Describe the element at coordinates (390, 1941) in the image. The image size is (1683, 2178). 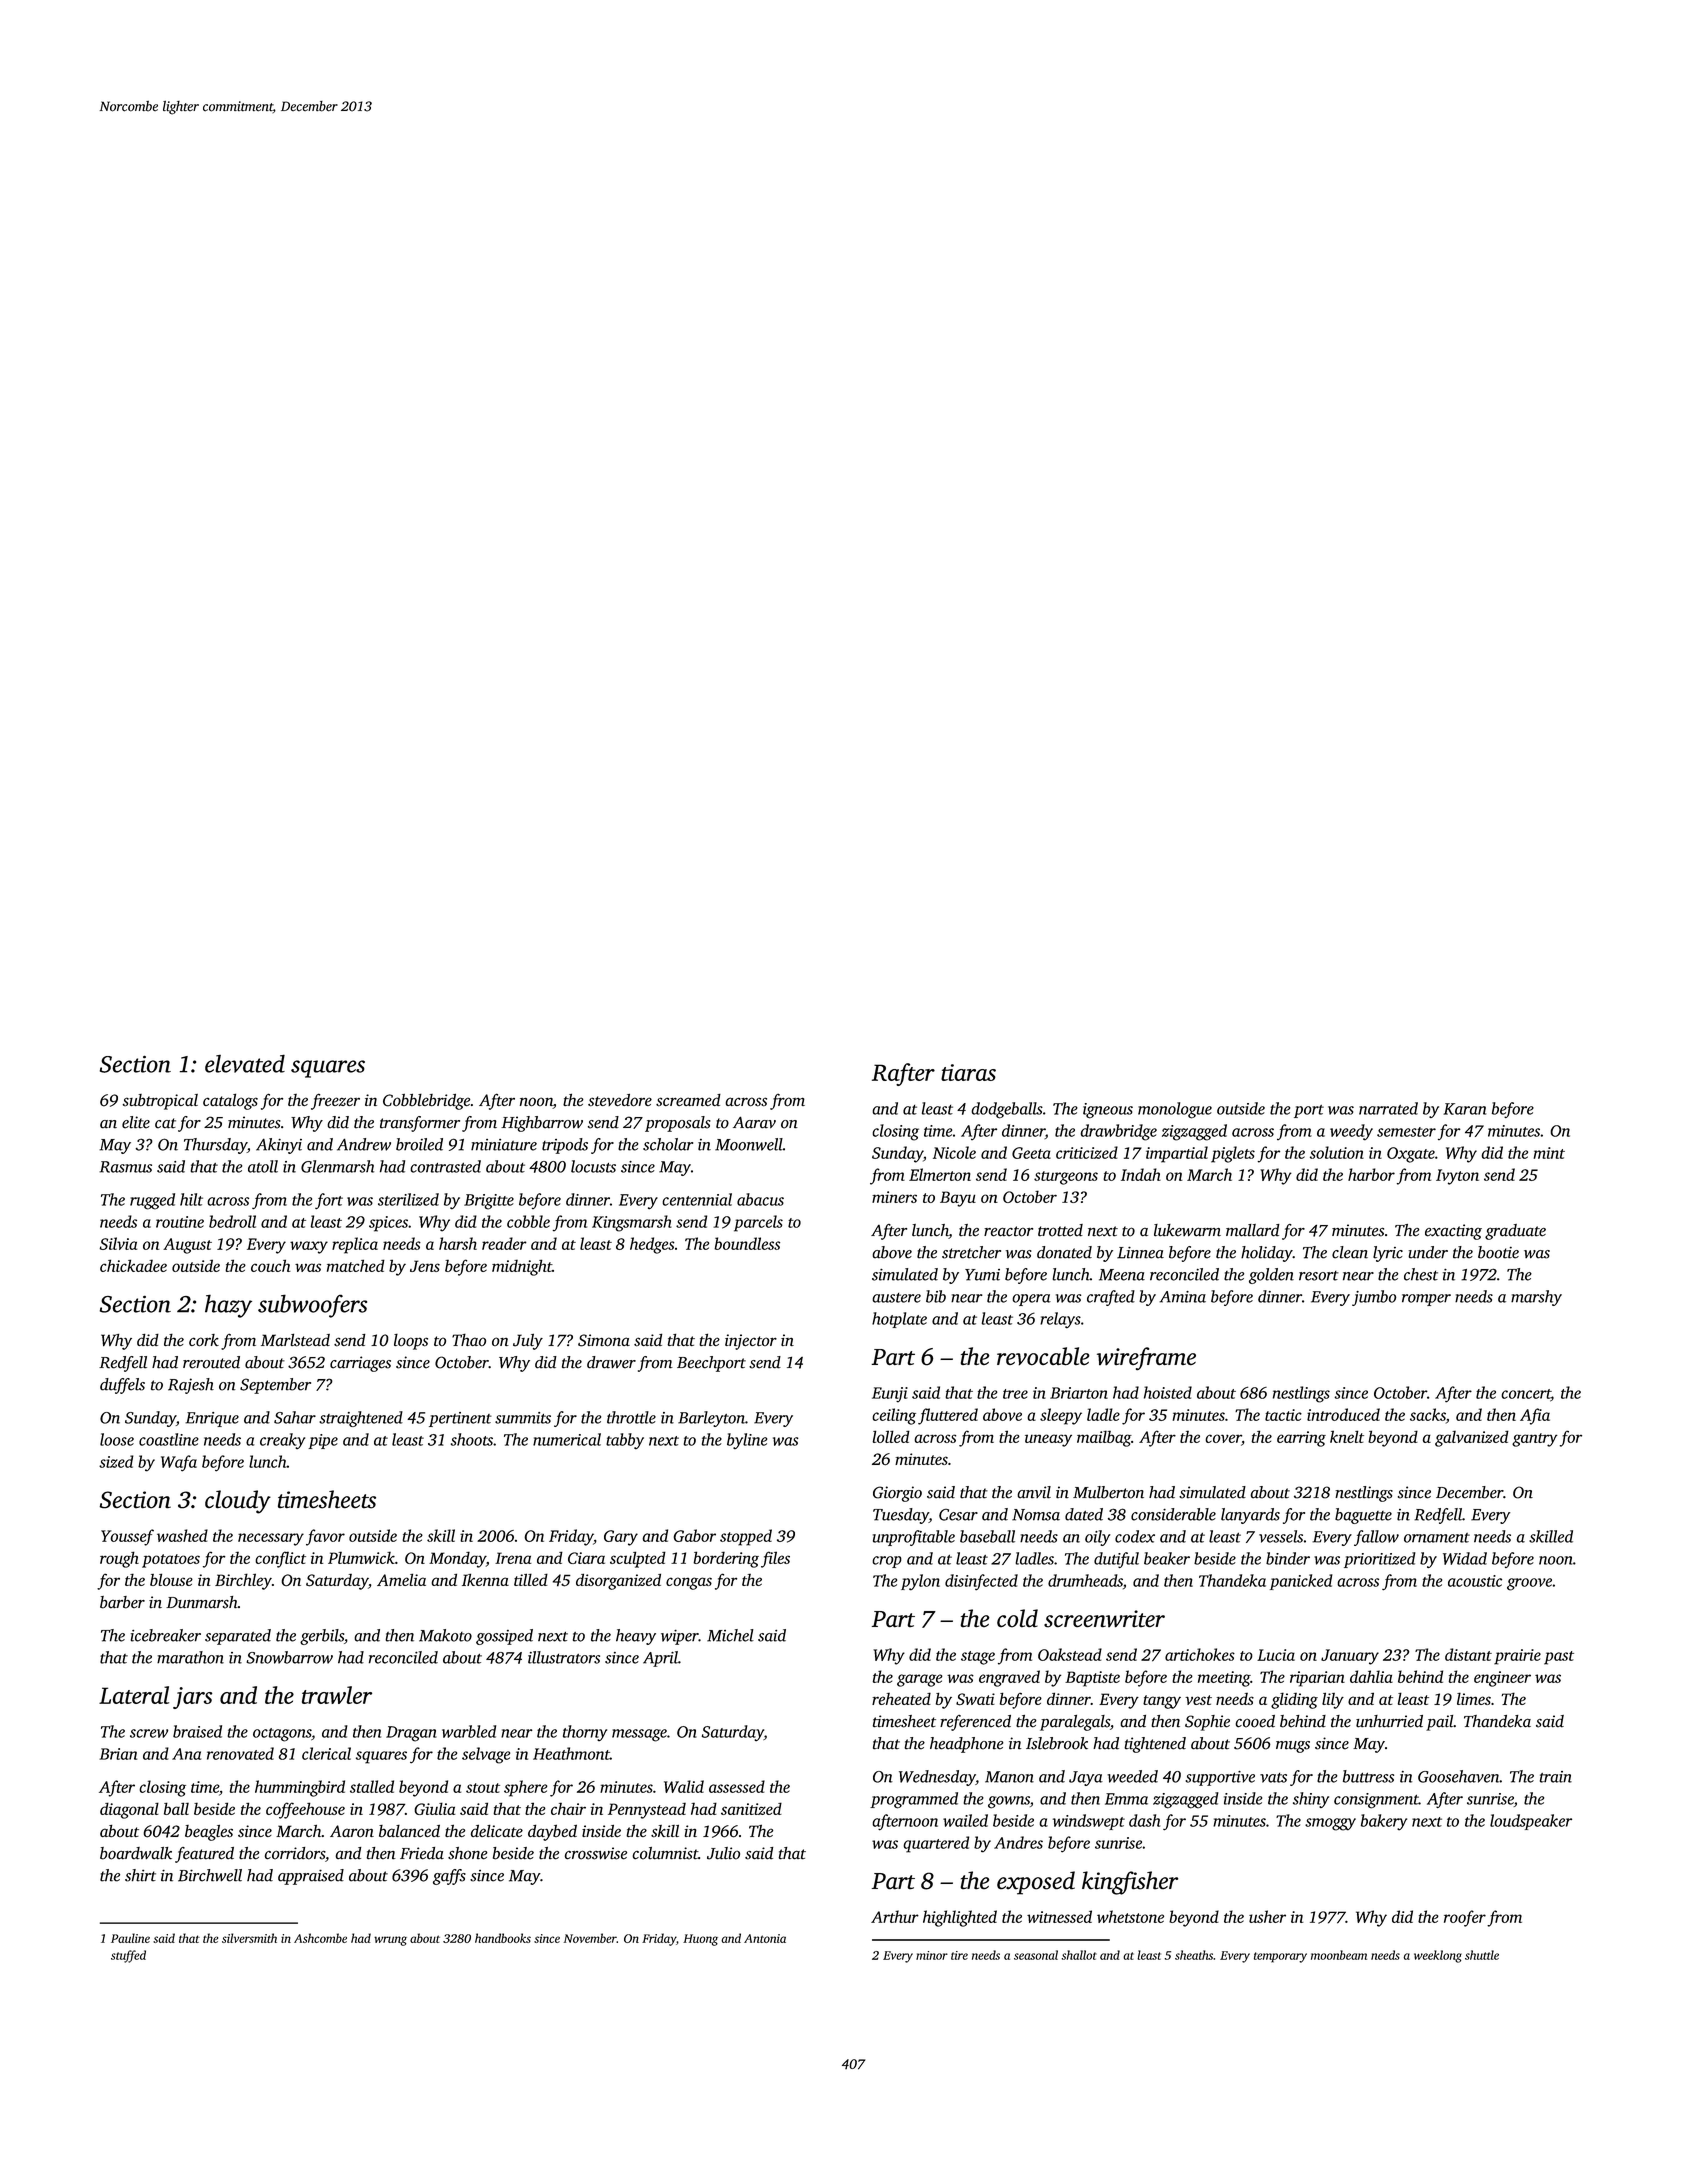
I see `wrung` at that location.
